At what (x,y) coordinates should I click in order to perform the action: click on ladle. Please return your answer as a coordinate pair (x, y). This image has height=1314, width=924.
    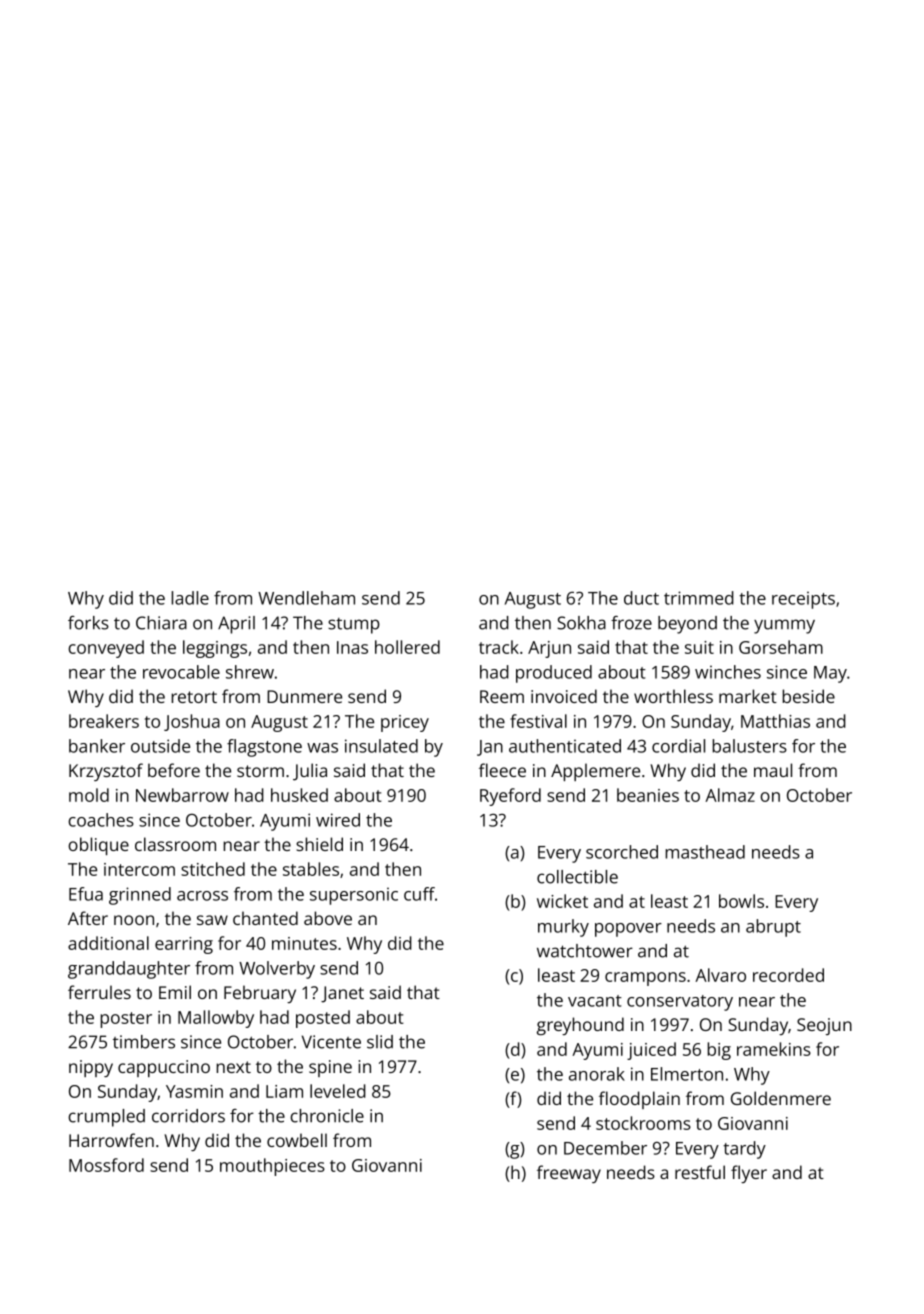
    Looking at the image, I should click on (190, 598).
